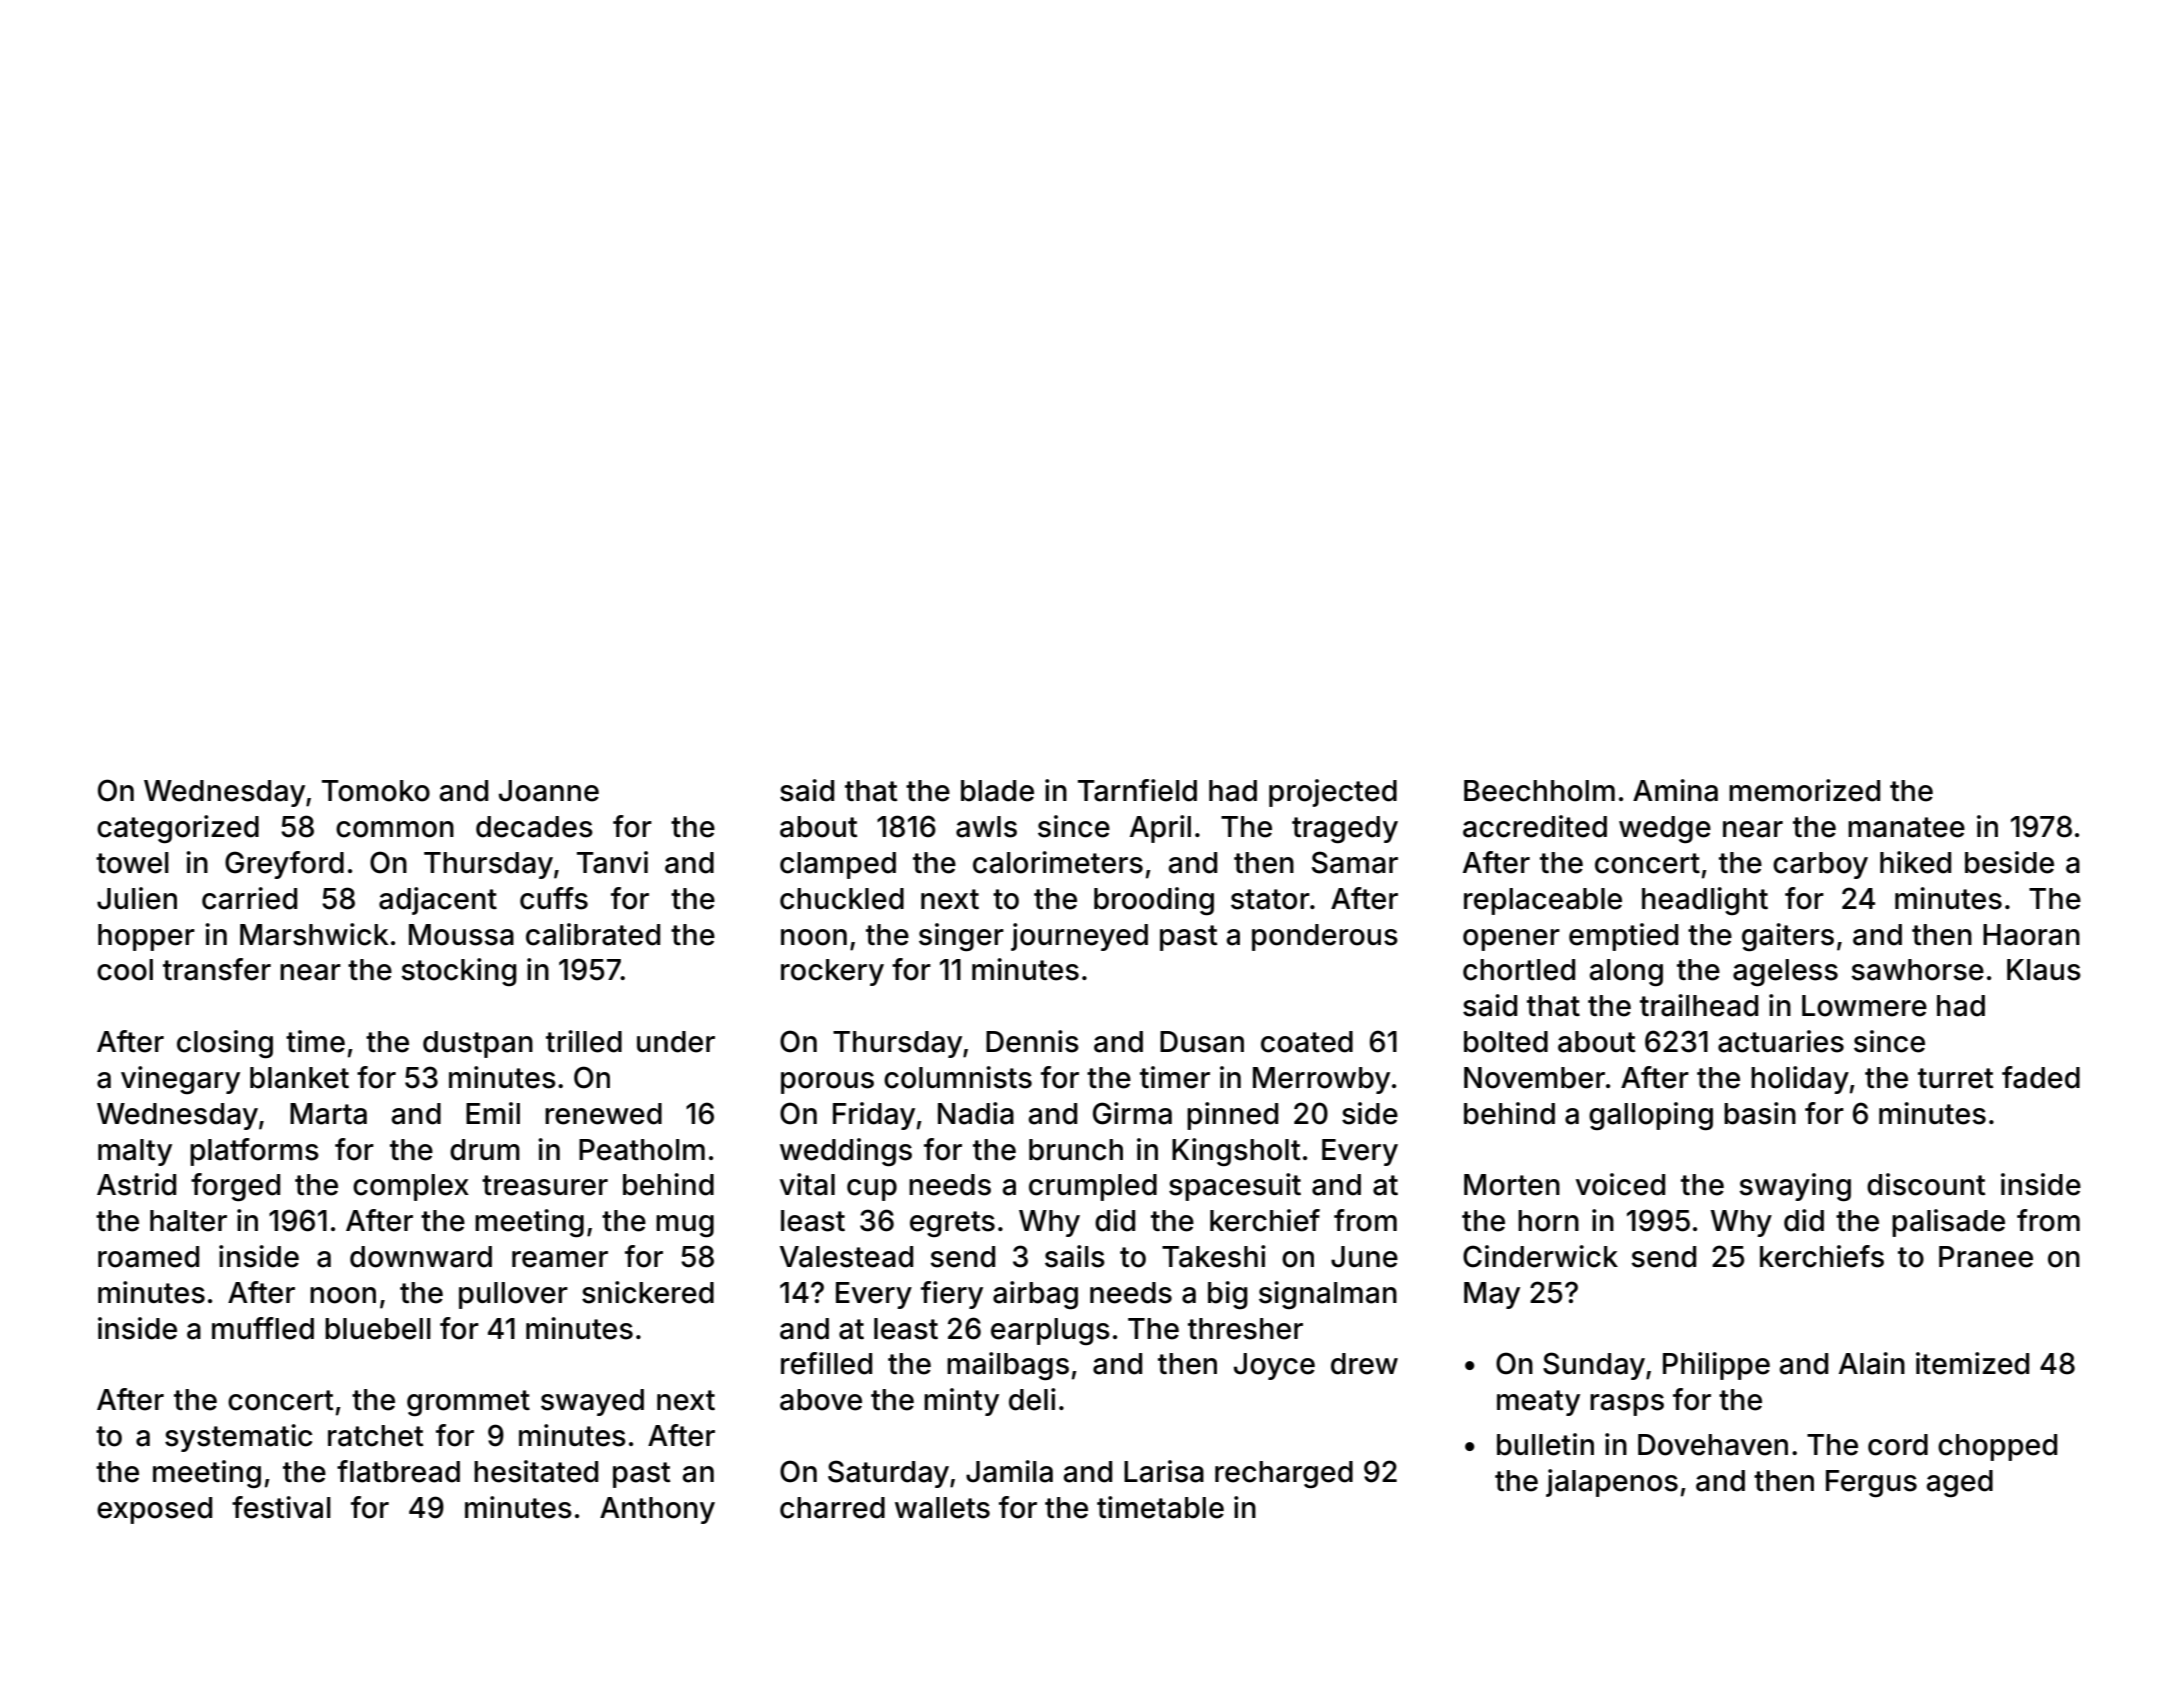 The image size is (2178, 1683). What do you see at coordinates (1871, 1484) in the screenshot?
I see `Fergus` at bounding box center [1871, 1484].
